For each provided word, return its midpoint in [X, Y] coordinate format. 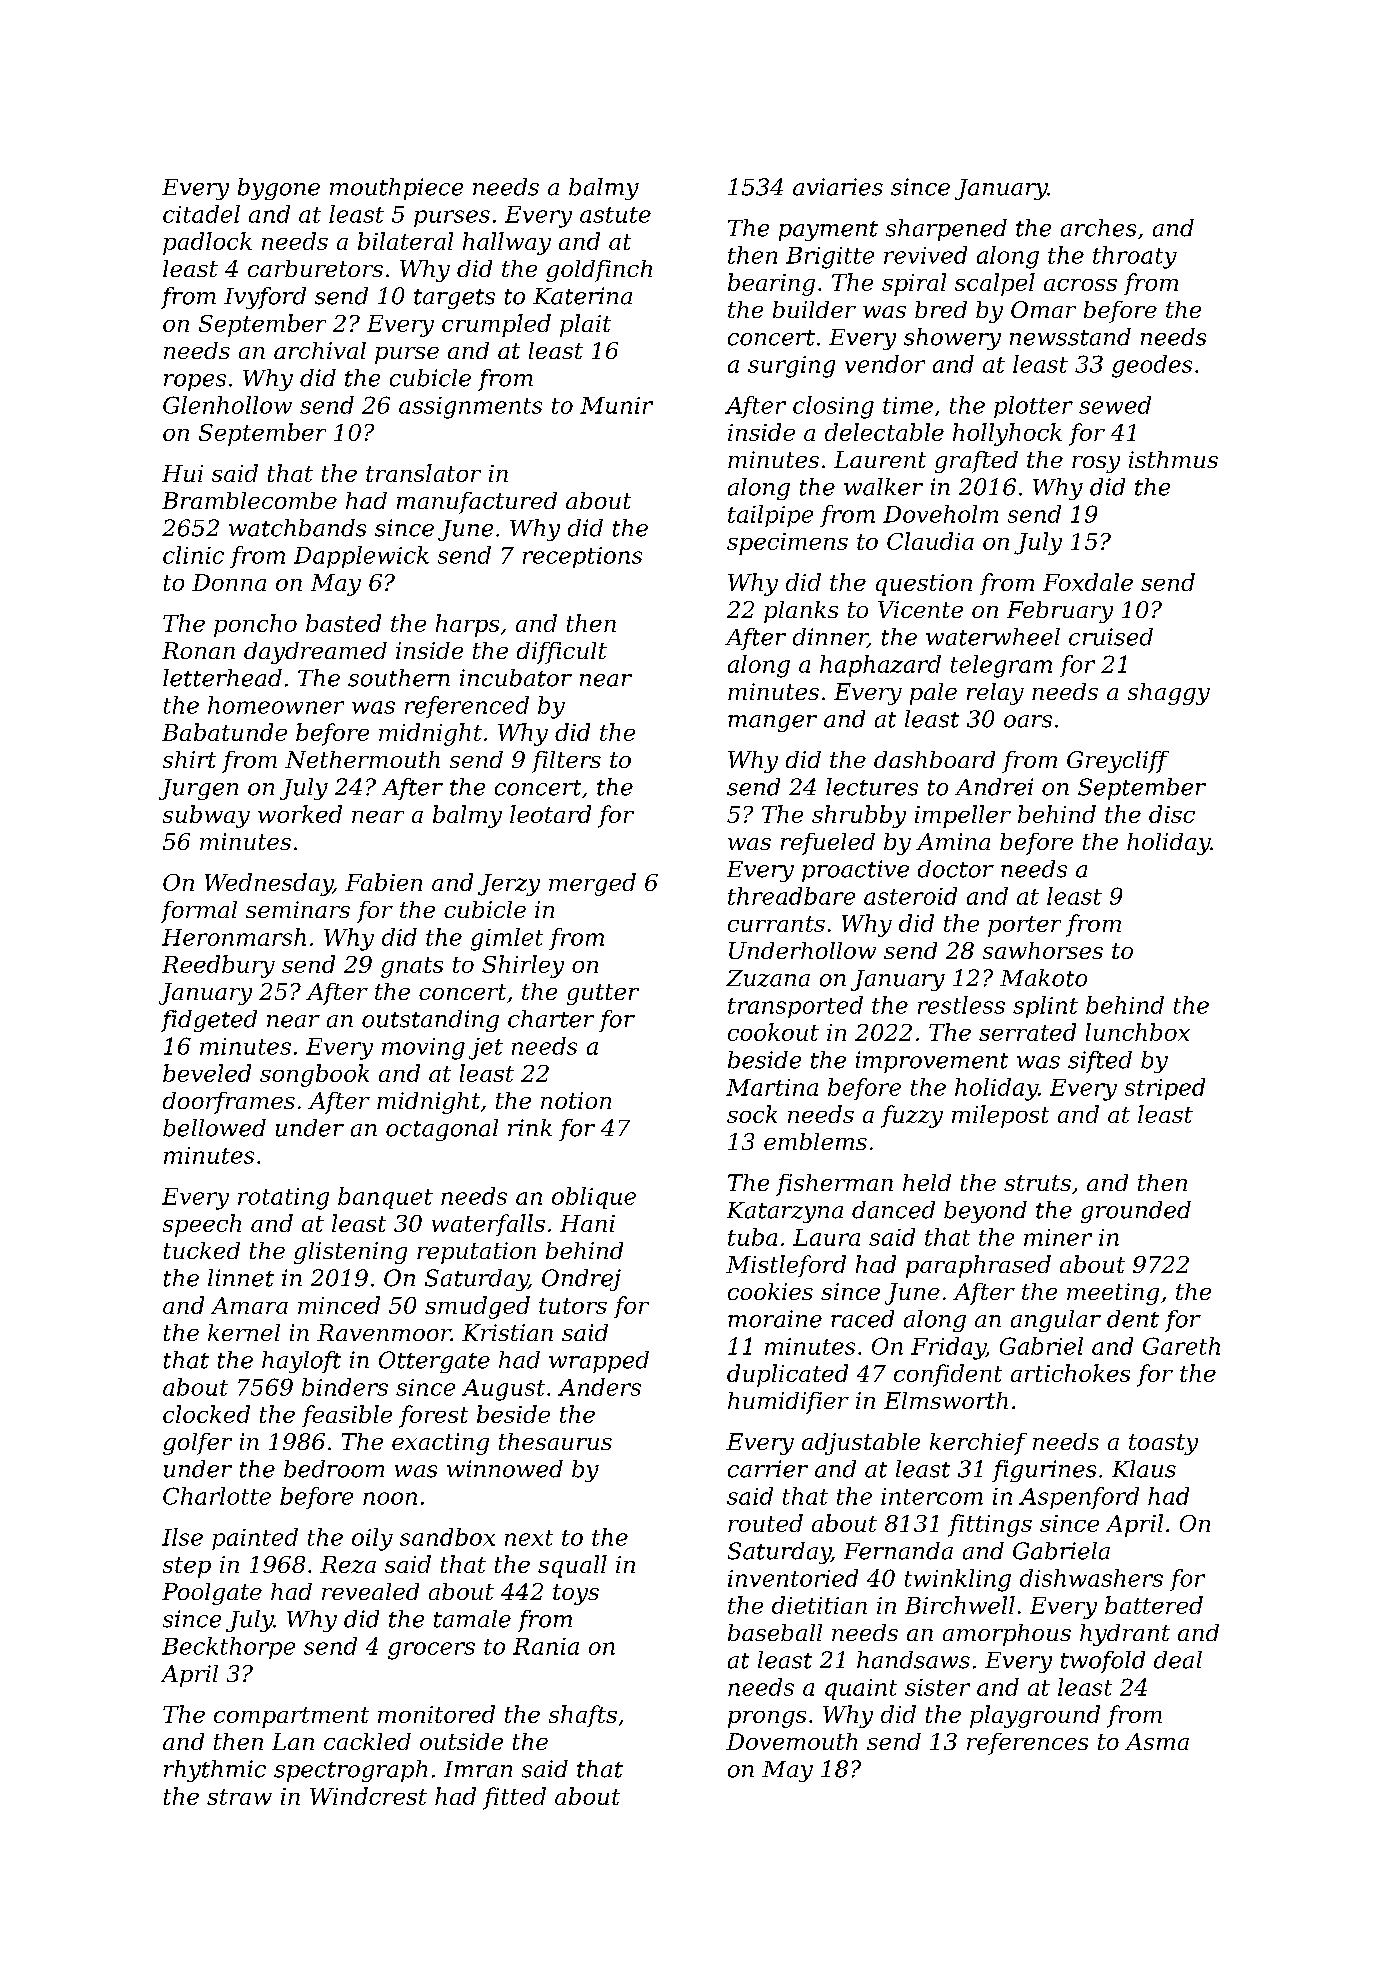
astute [615, 215]
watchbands [297, 528]
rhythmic [215, 1771]
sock [752, 1114]
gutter [603, 994]
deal [1178, 1660]
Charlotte [217, 1496]
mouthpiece [396, 189]
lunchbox [1138, 1032]
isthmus [1173, 459]
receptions [582, 557]
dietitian [819, 1605]
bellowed [214, 1128]
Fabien [383, 882]
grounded [1136, 1212]
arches [1098, 228]
